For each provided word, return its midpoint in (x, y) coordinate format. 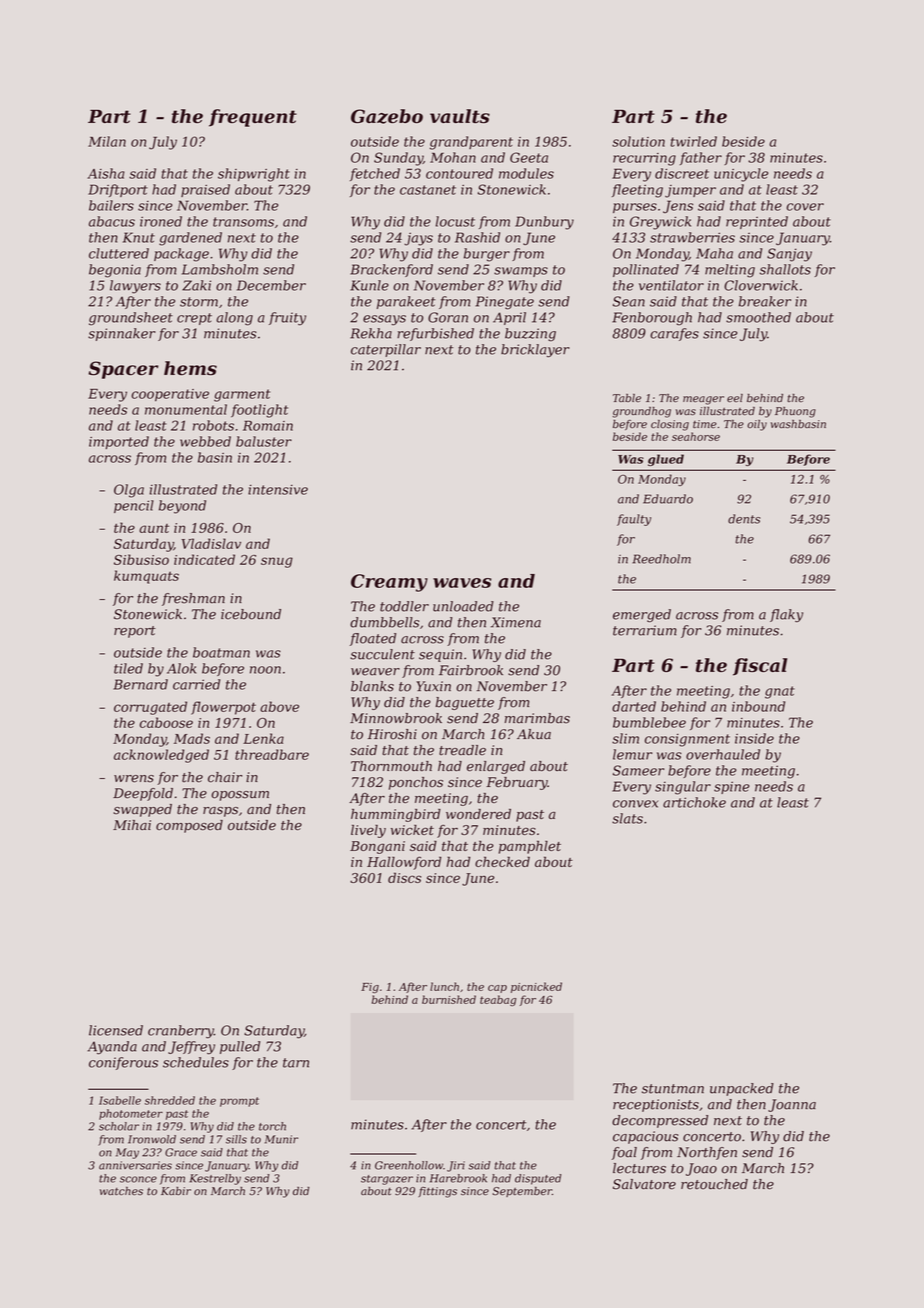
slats (627, 818)
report (135, 632)
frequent (253, 118)
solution (638, 141)
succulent (382, 654)
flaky (786, 615)
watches (121, 1191)
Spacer (123, 370)
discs (404, 877)
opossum (240, 796)
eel (735, 398)
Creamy (389, 583)
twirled (693, 141)
